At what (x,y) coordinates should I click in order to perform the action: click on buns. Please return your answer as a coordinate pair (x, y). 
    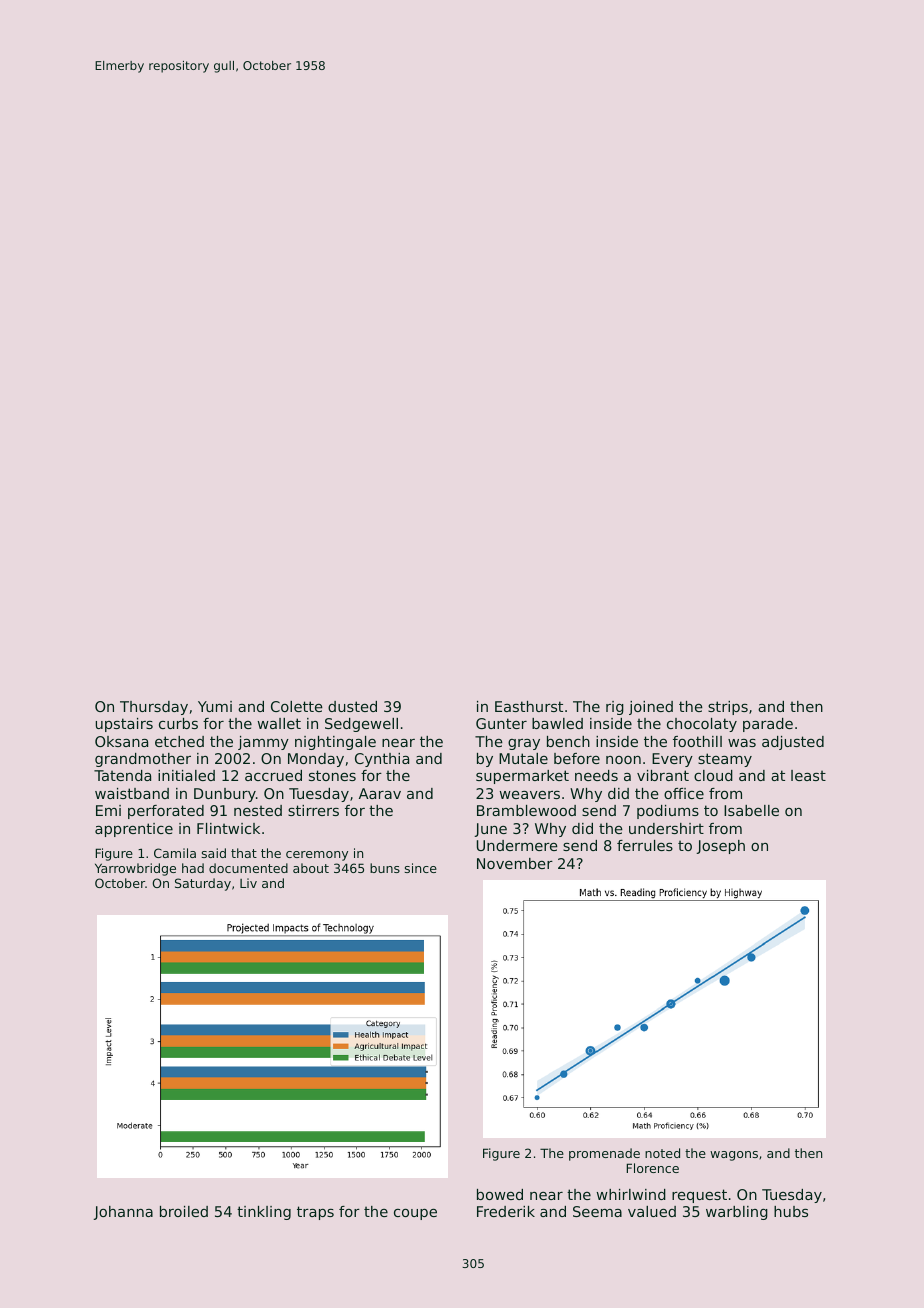
    Looking at the image, I should click on (385, 868).
